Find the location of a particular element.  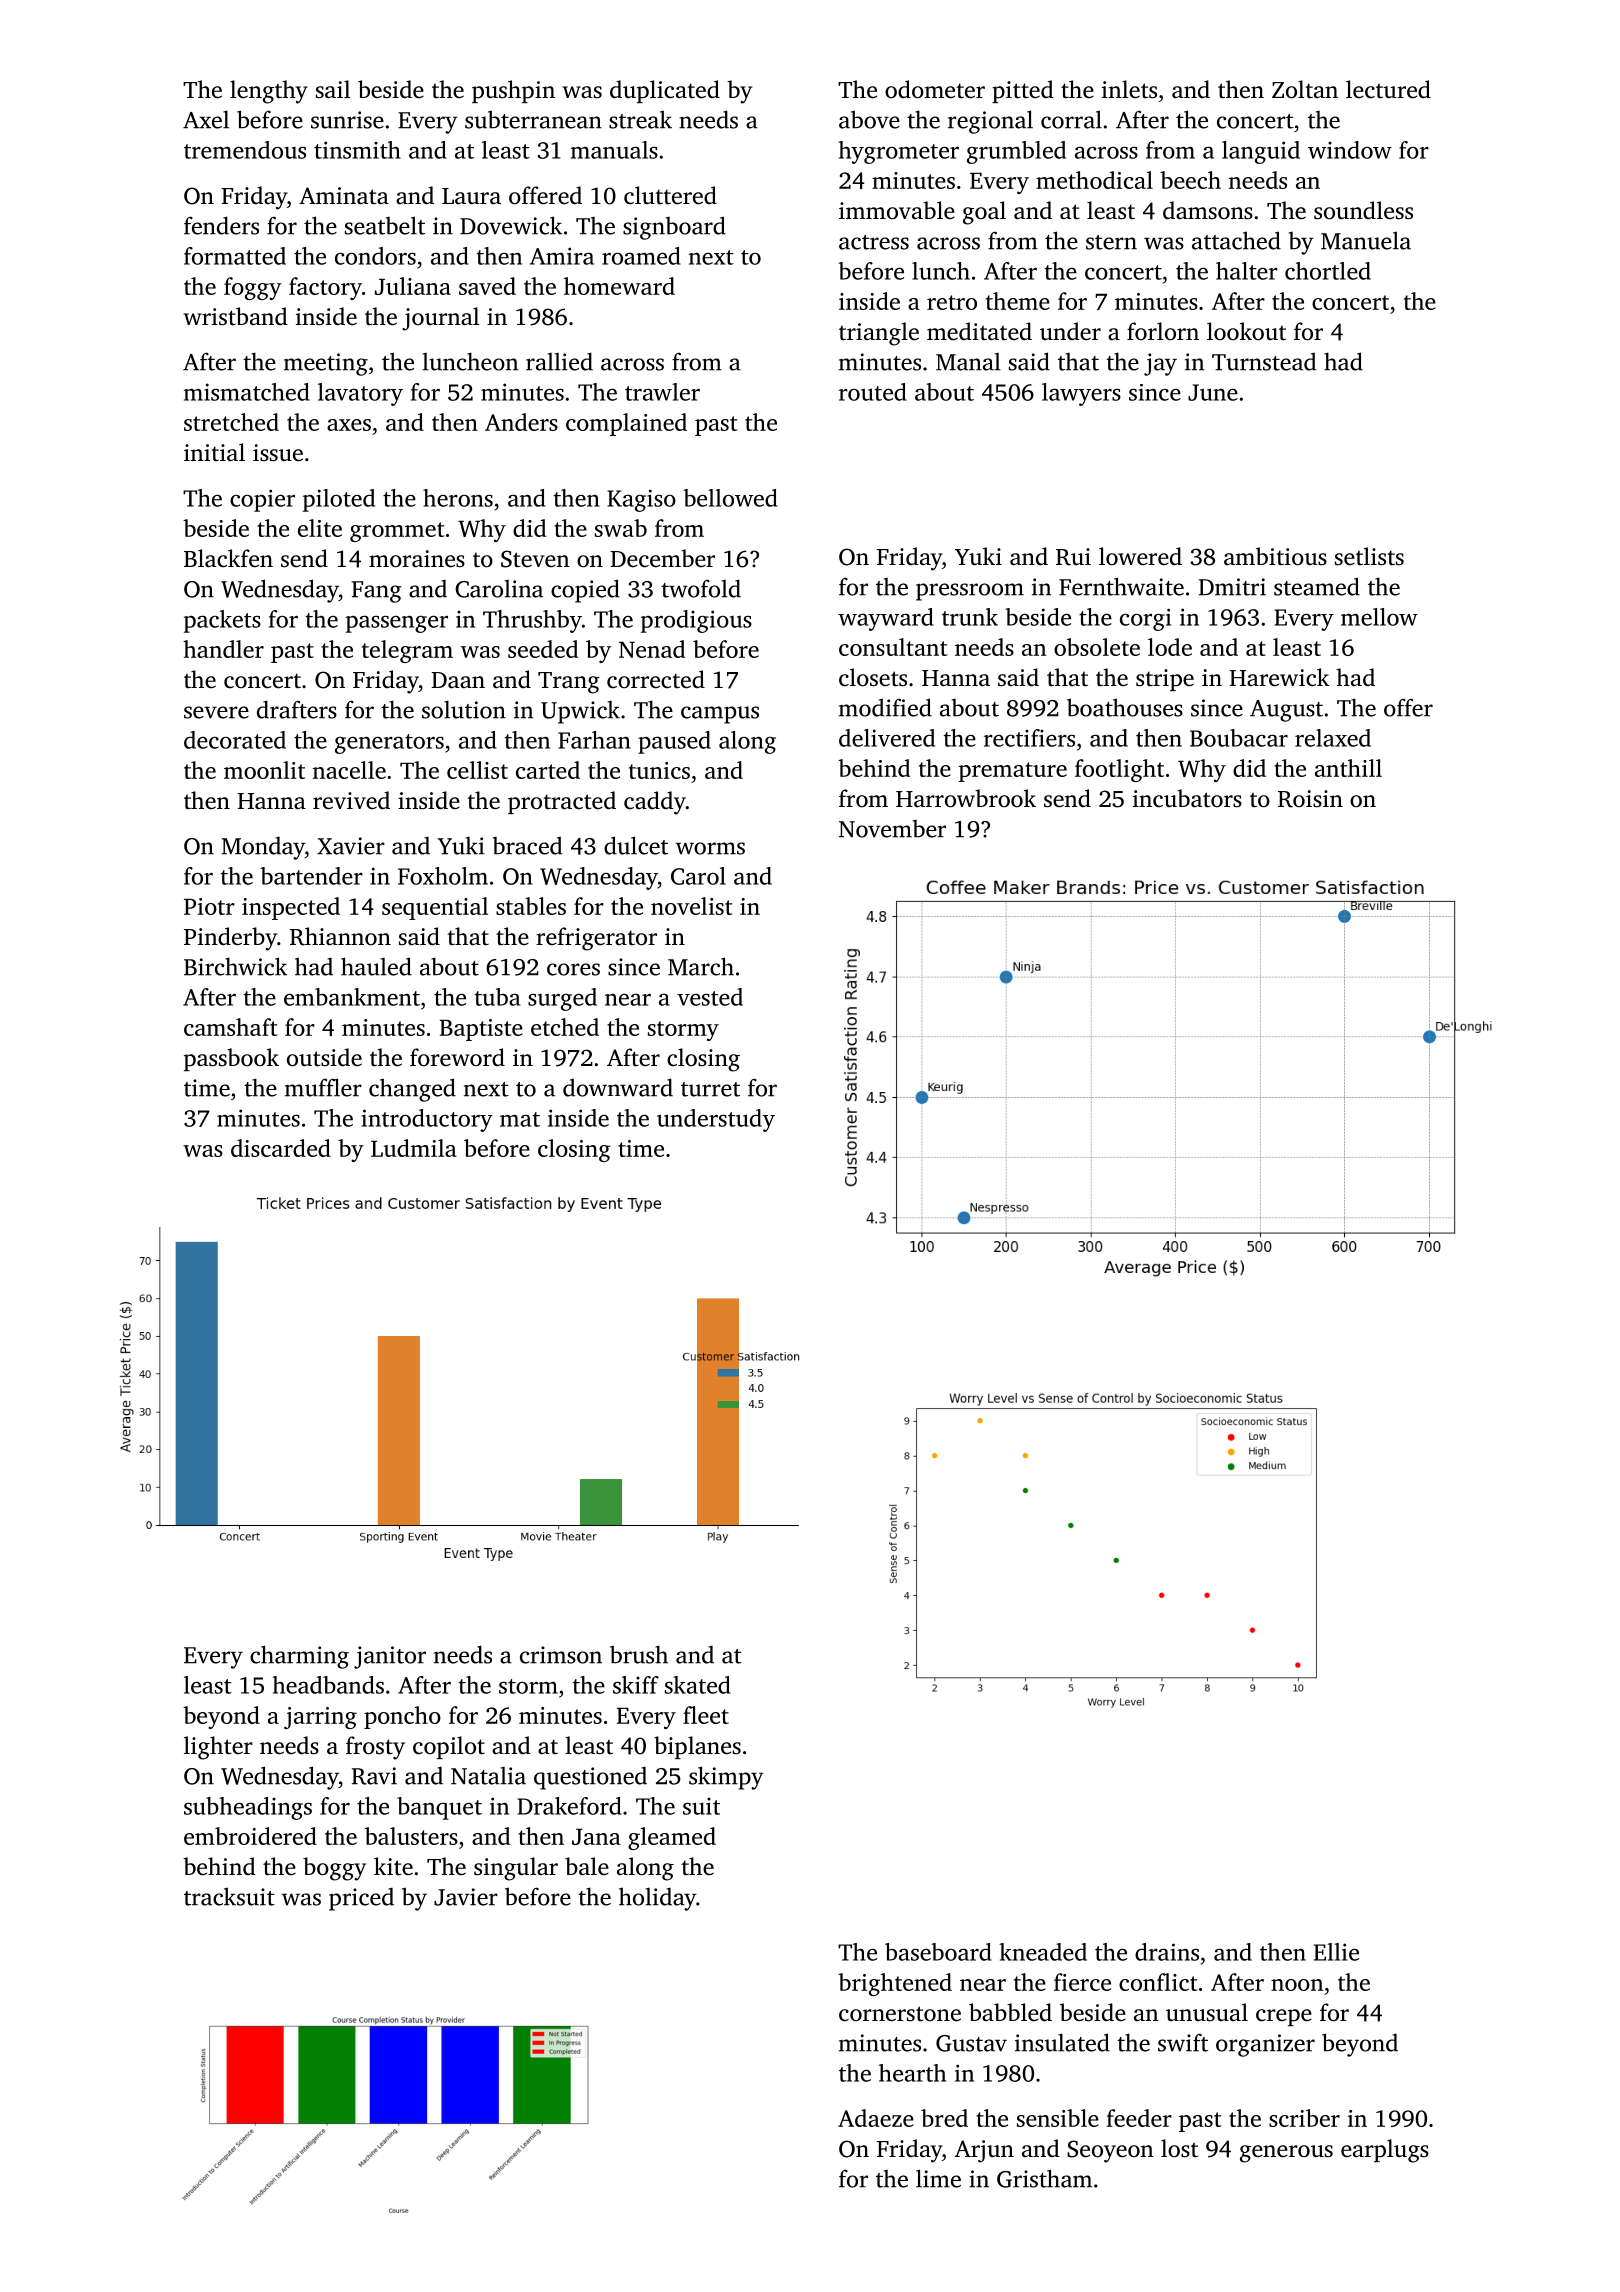

duplicated is located at coordinates (665, 91).
